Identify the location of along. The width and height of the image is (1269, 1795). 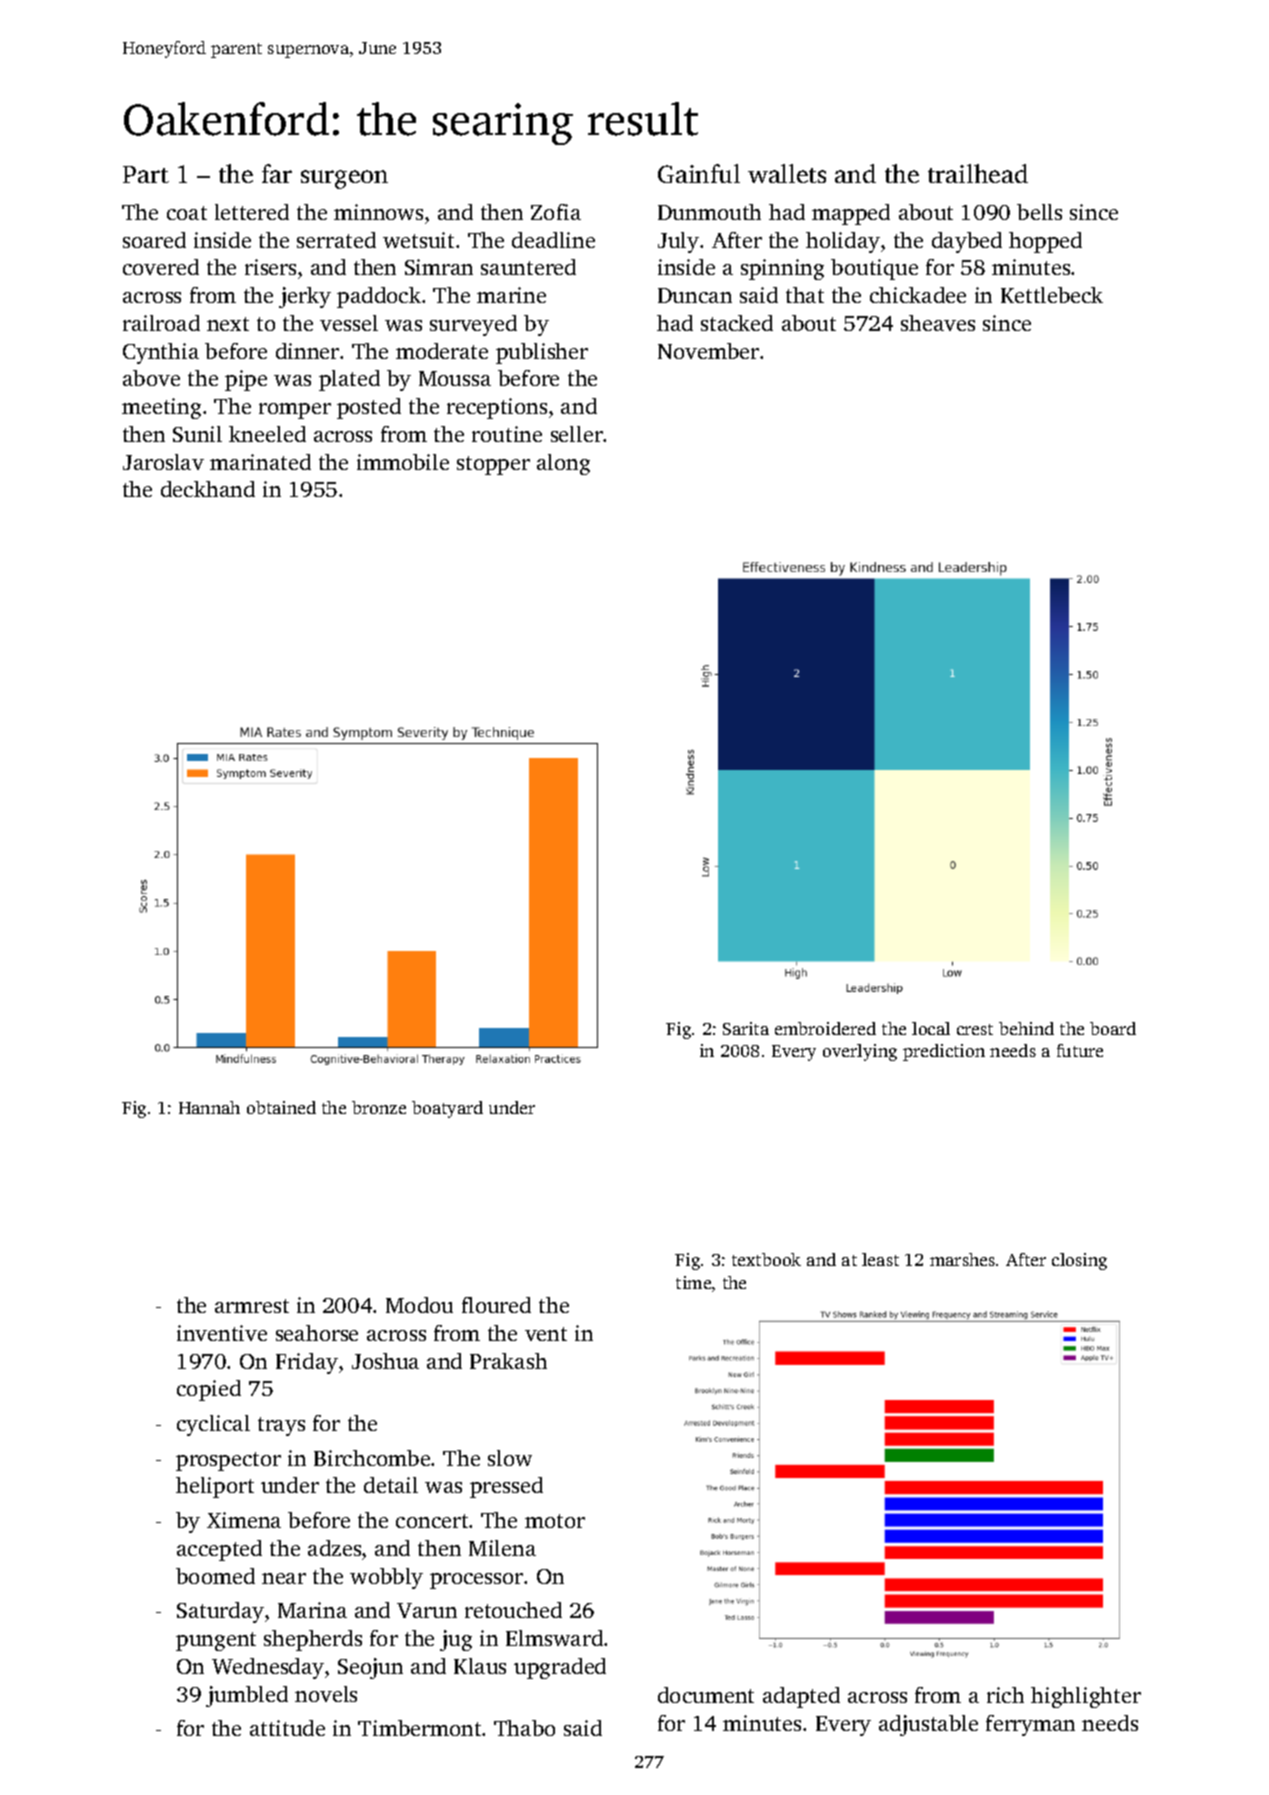
(563, 464).
